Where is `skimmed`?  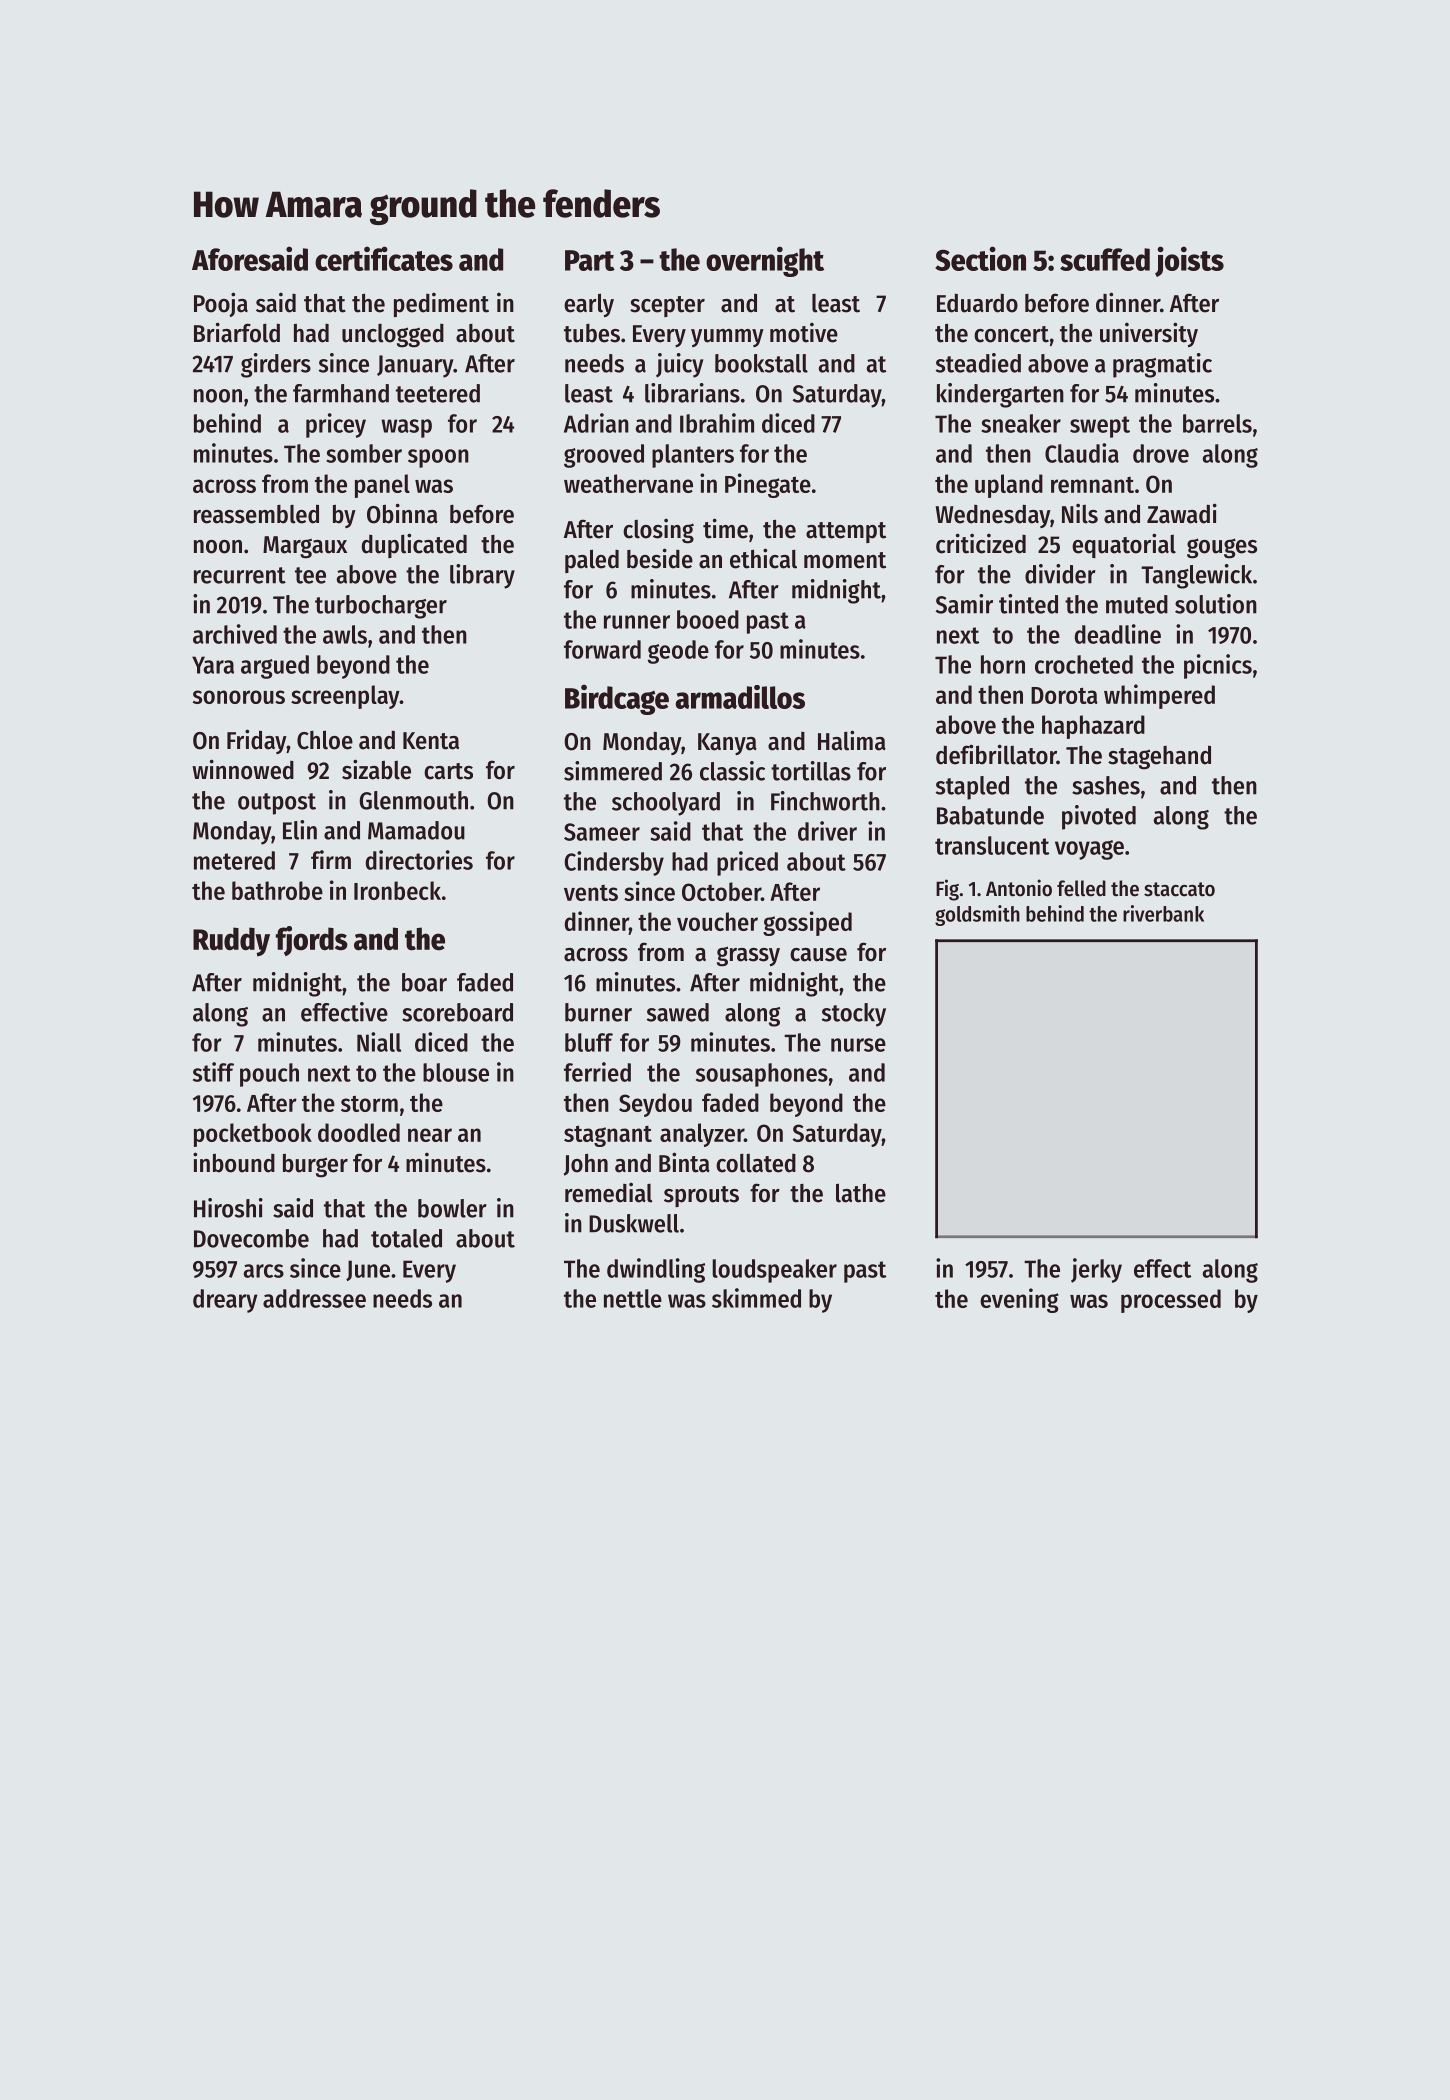
skimmed is located at coordinates (756, 1298).
